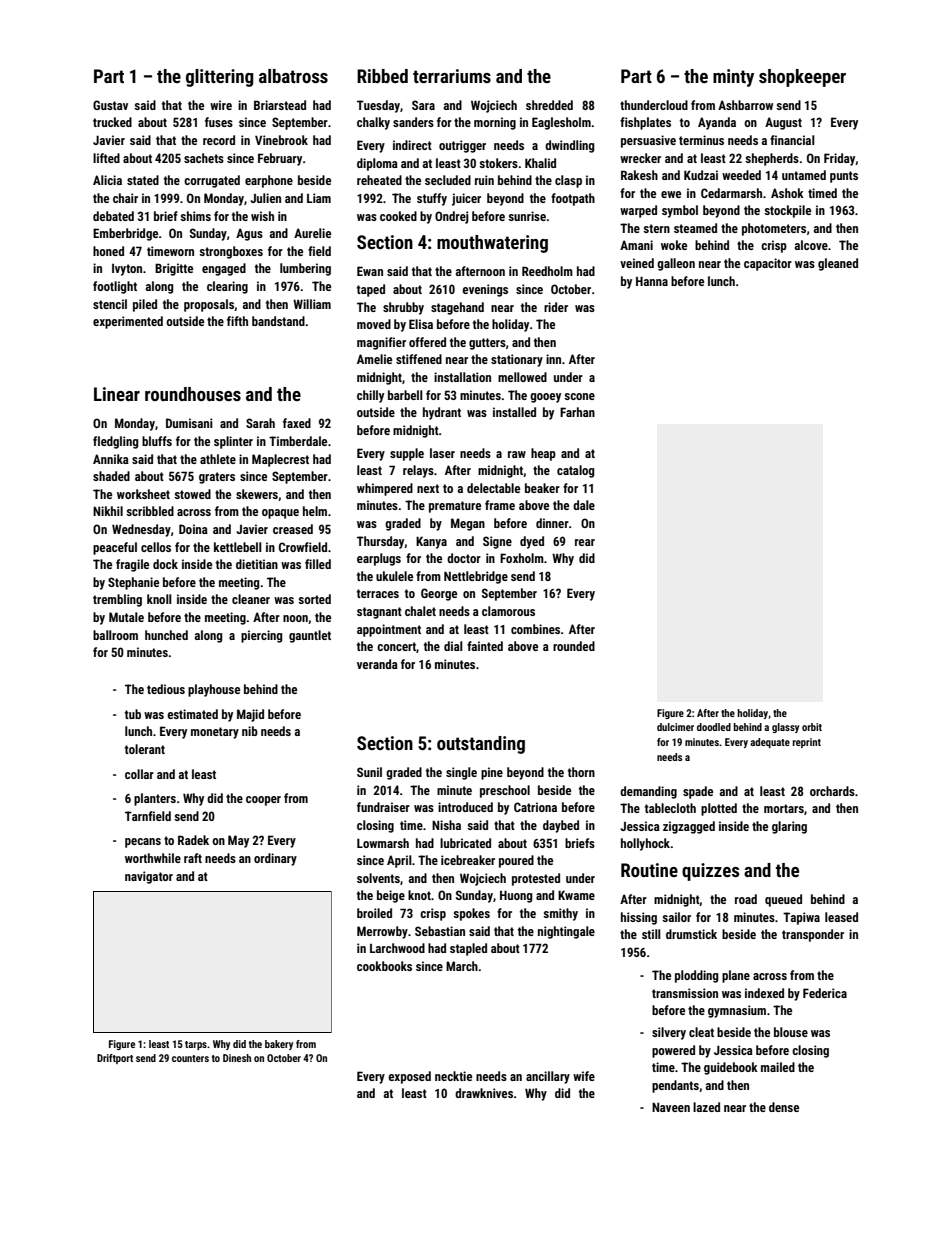 The image size is (952, 1233). What do you see at coordinates (676, 264) in the screenshot?
I see `galleon` at bounding box center [676, 264].
